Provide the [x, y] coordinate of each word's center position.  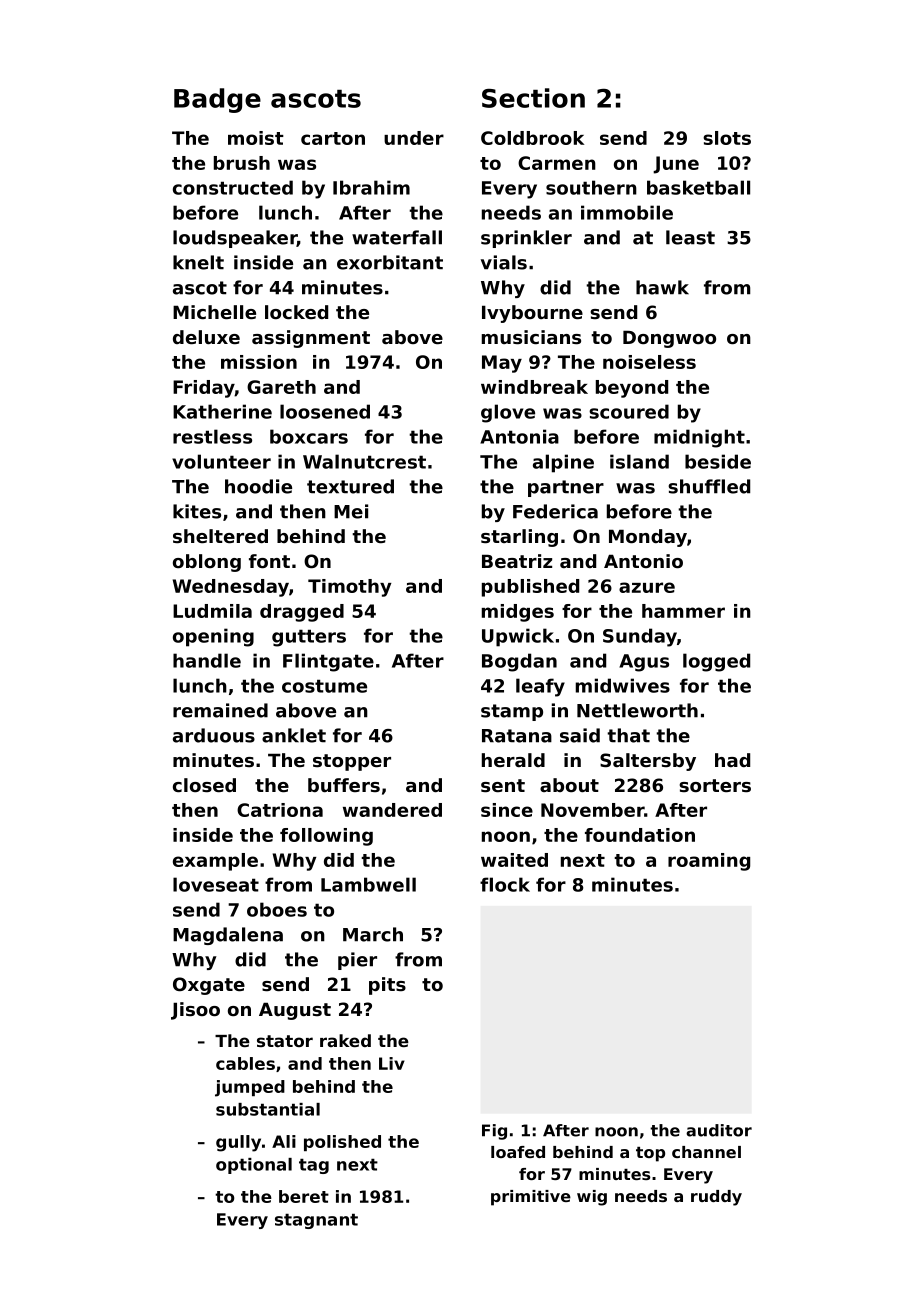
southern [591, 187]
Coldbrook [532, 138]
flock [505, 884]
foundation [640, 835]
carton [333, 138]
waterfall [397, 237]
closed [204, 785]
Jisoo [195, 1011]
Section [533, 98]
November [592, 810]
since [507, 810]
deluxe [206, 337]
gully [238, 1143]
